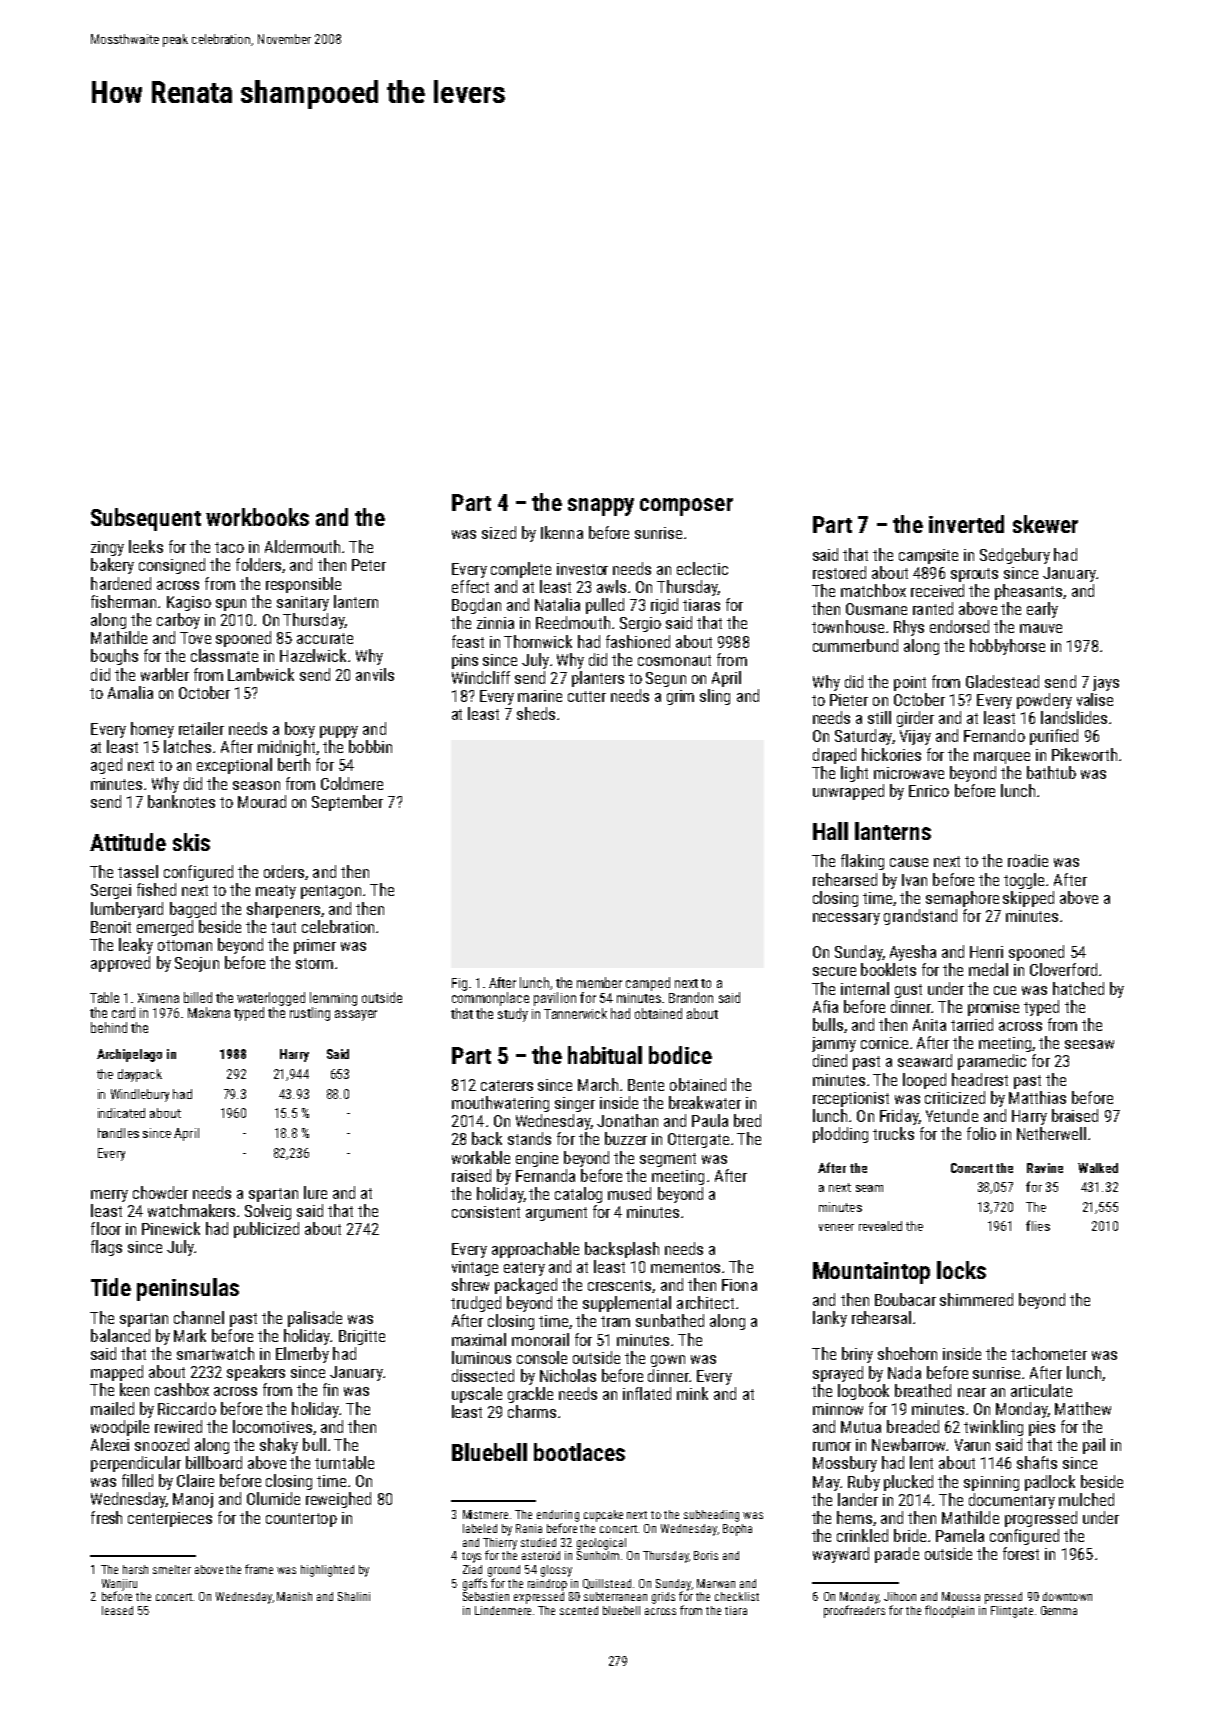 The image size is (1215, 1718). I want to click on camped, so click(648, 984).
